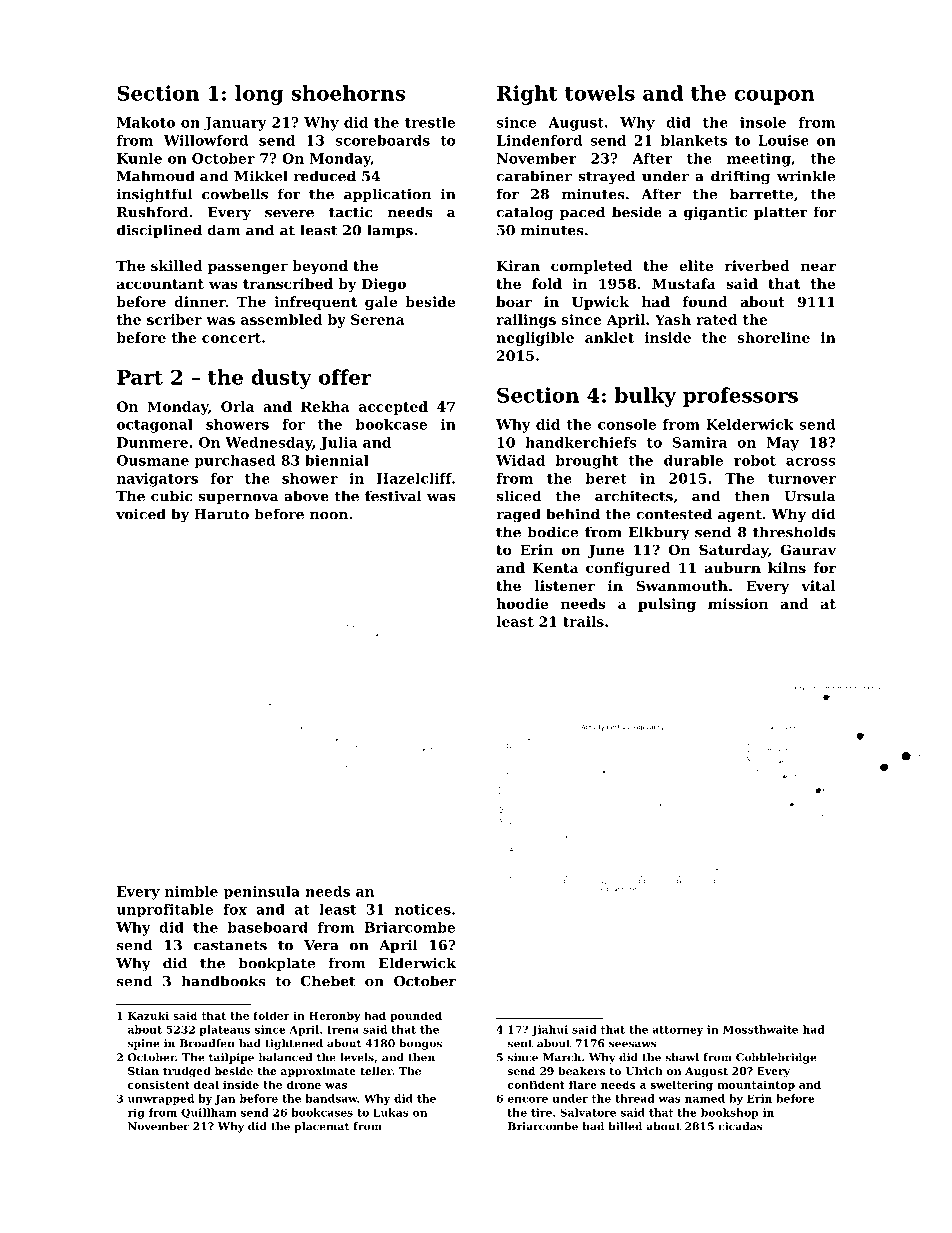 The width and height of the page is (952, 1233). I want to click on mission, so click(738, 603).
